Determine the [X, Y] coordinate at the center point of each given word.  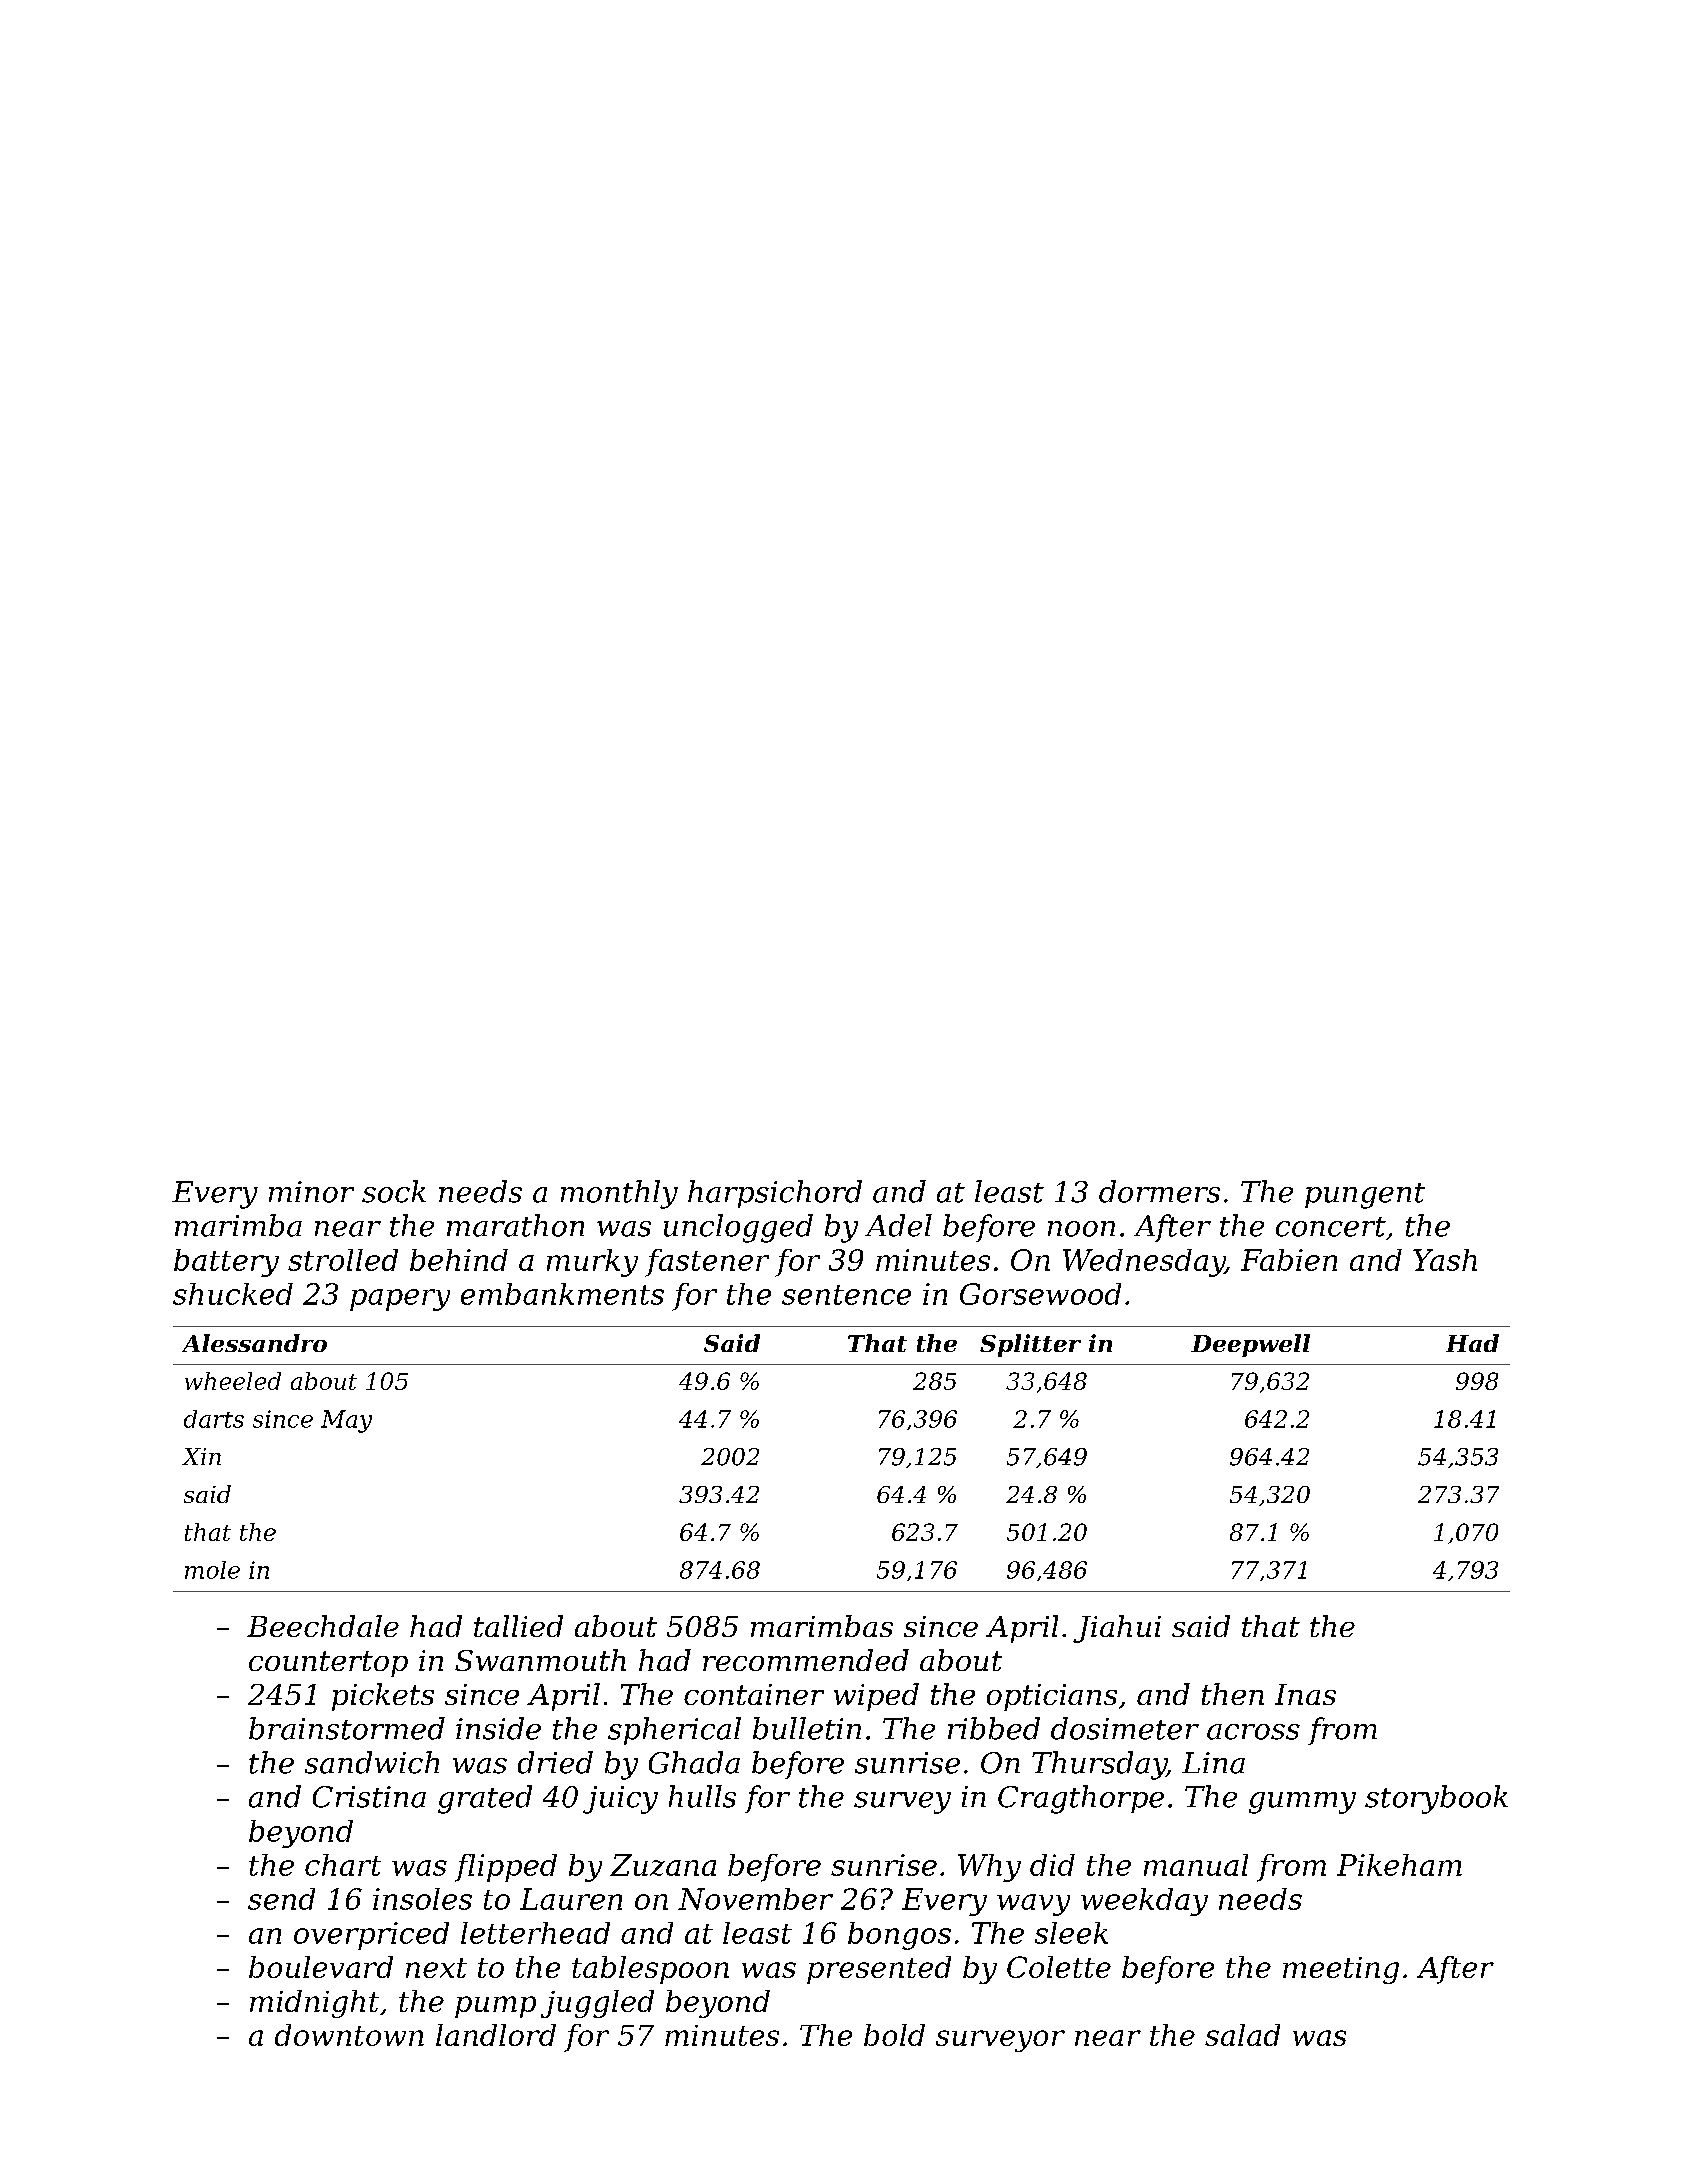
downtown [349, 2035]
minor [311, 1192]
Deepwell [1250, 1345]
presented [879, 1970]
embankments [562, 1294]
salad [1242, 2035]
